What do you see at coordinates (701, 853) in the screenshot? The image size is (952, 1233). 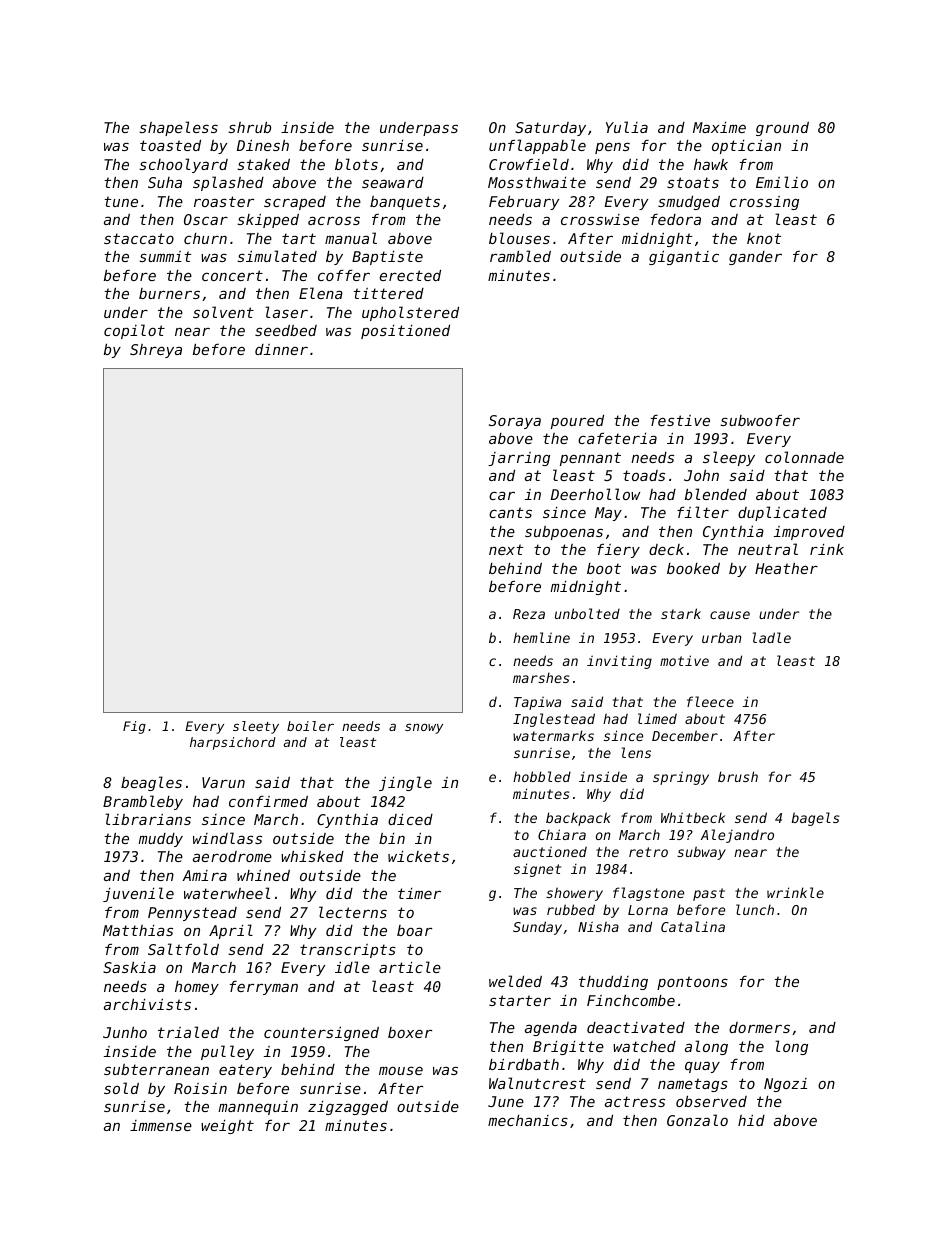 I see `subway` at bounding box center [701, 853].
